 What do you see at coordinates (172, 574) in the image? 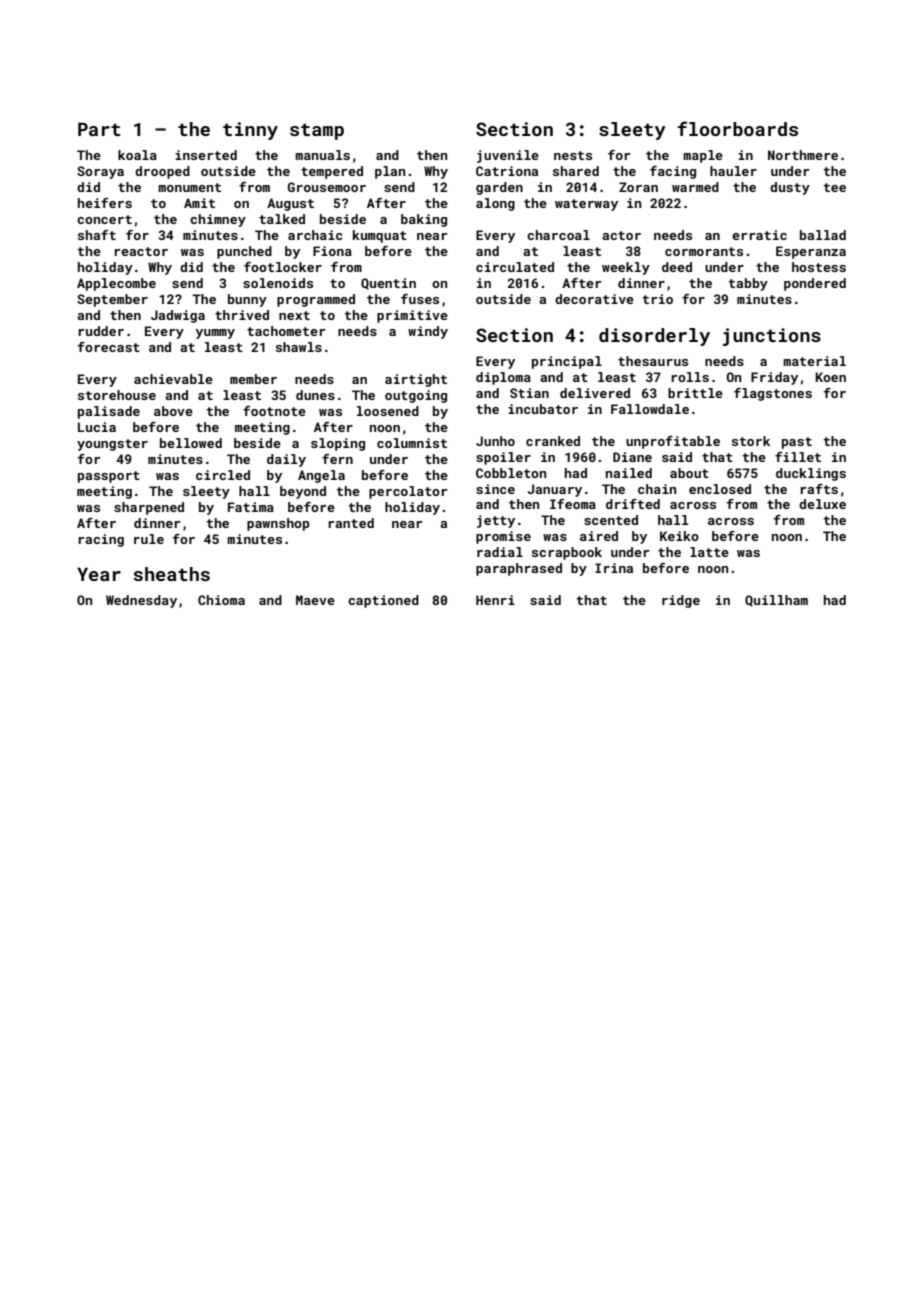
I see `sheaths` at bounding box center [172, 574].
